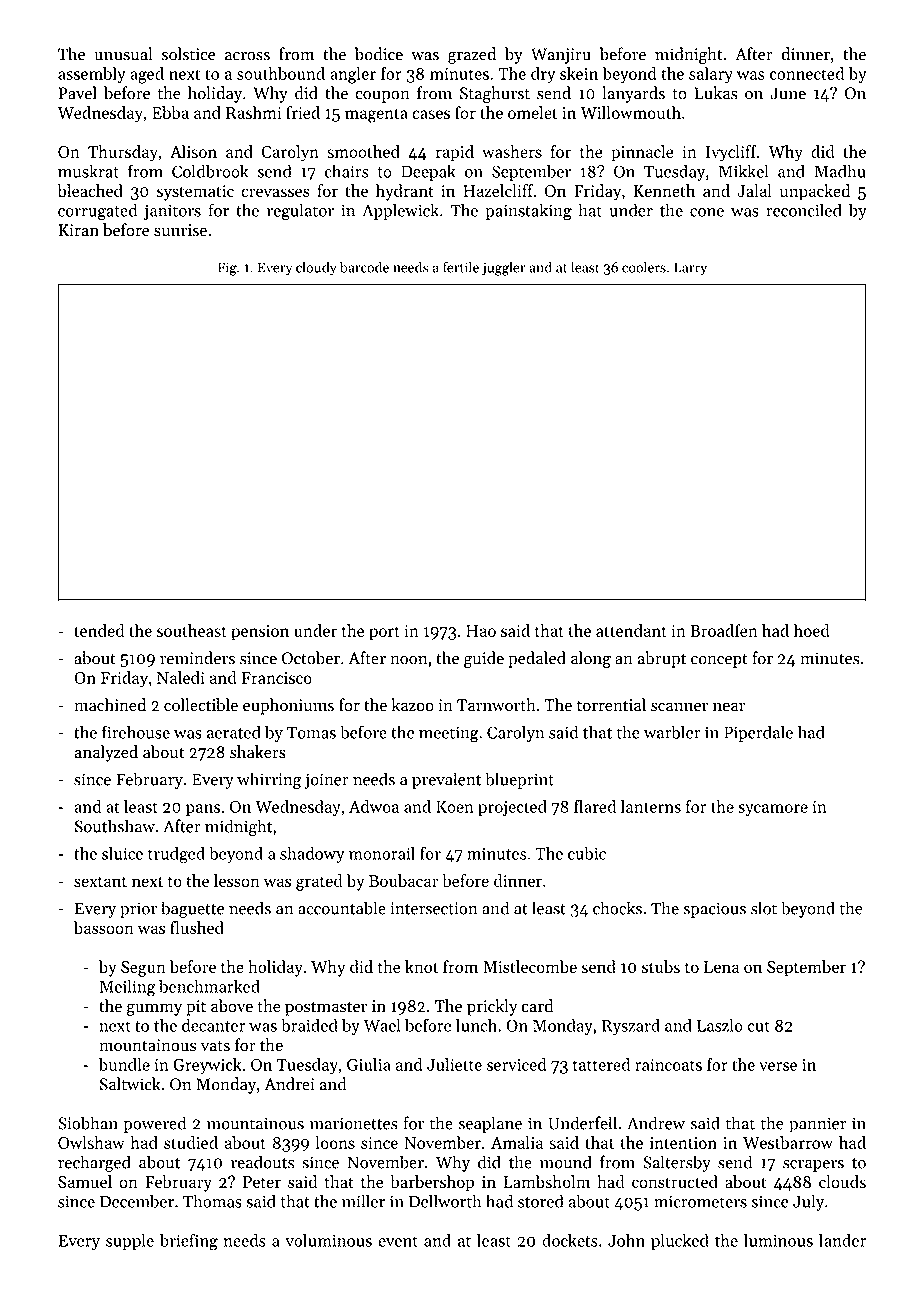 This document has height=1308, width=924. I want to click on Madhu, so click(840, 171).
